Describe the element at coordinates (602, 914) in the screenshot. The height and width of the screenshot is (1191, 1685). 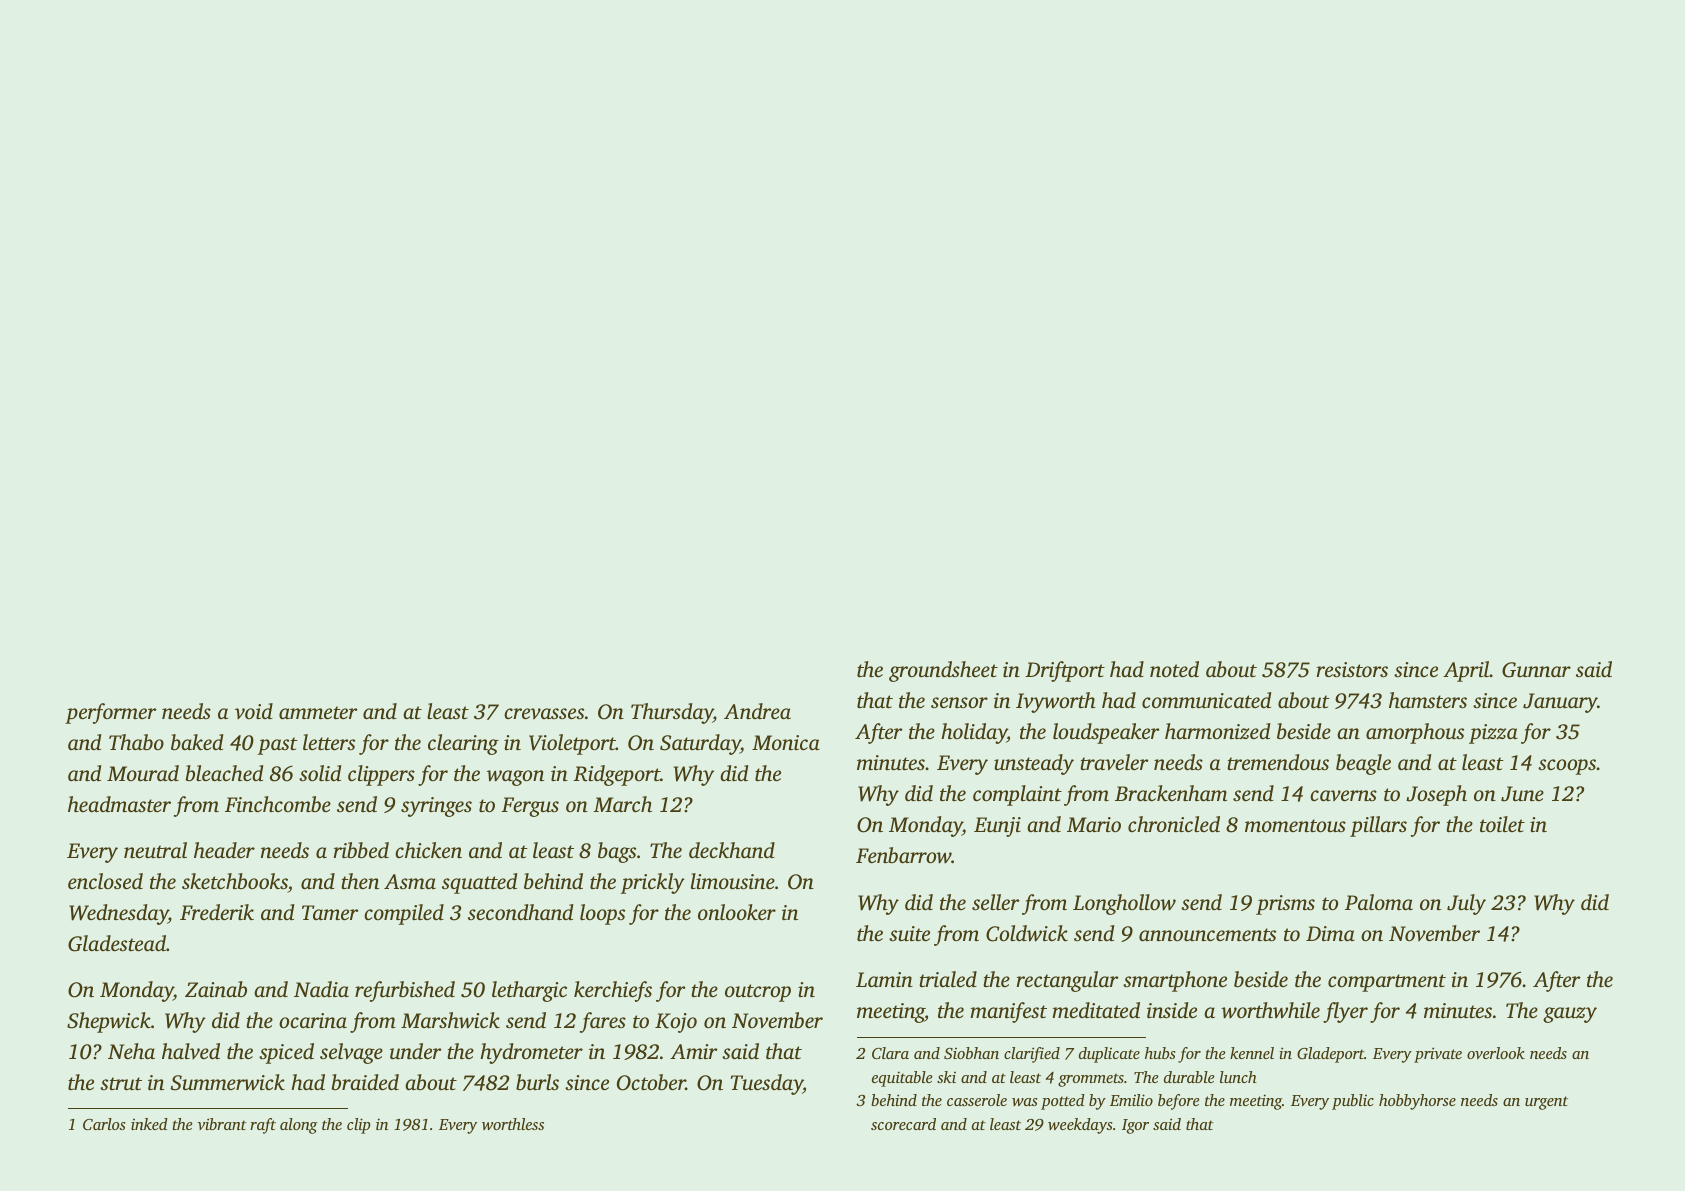
I see `loops` at that location.
